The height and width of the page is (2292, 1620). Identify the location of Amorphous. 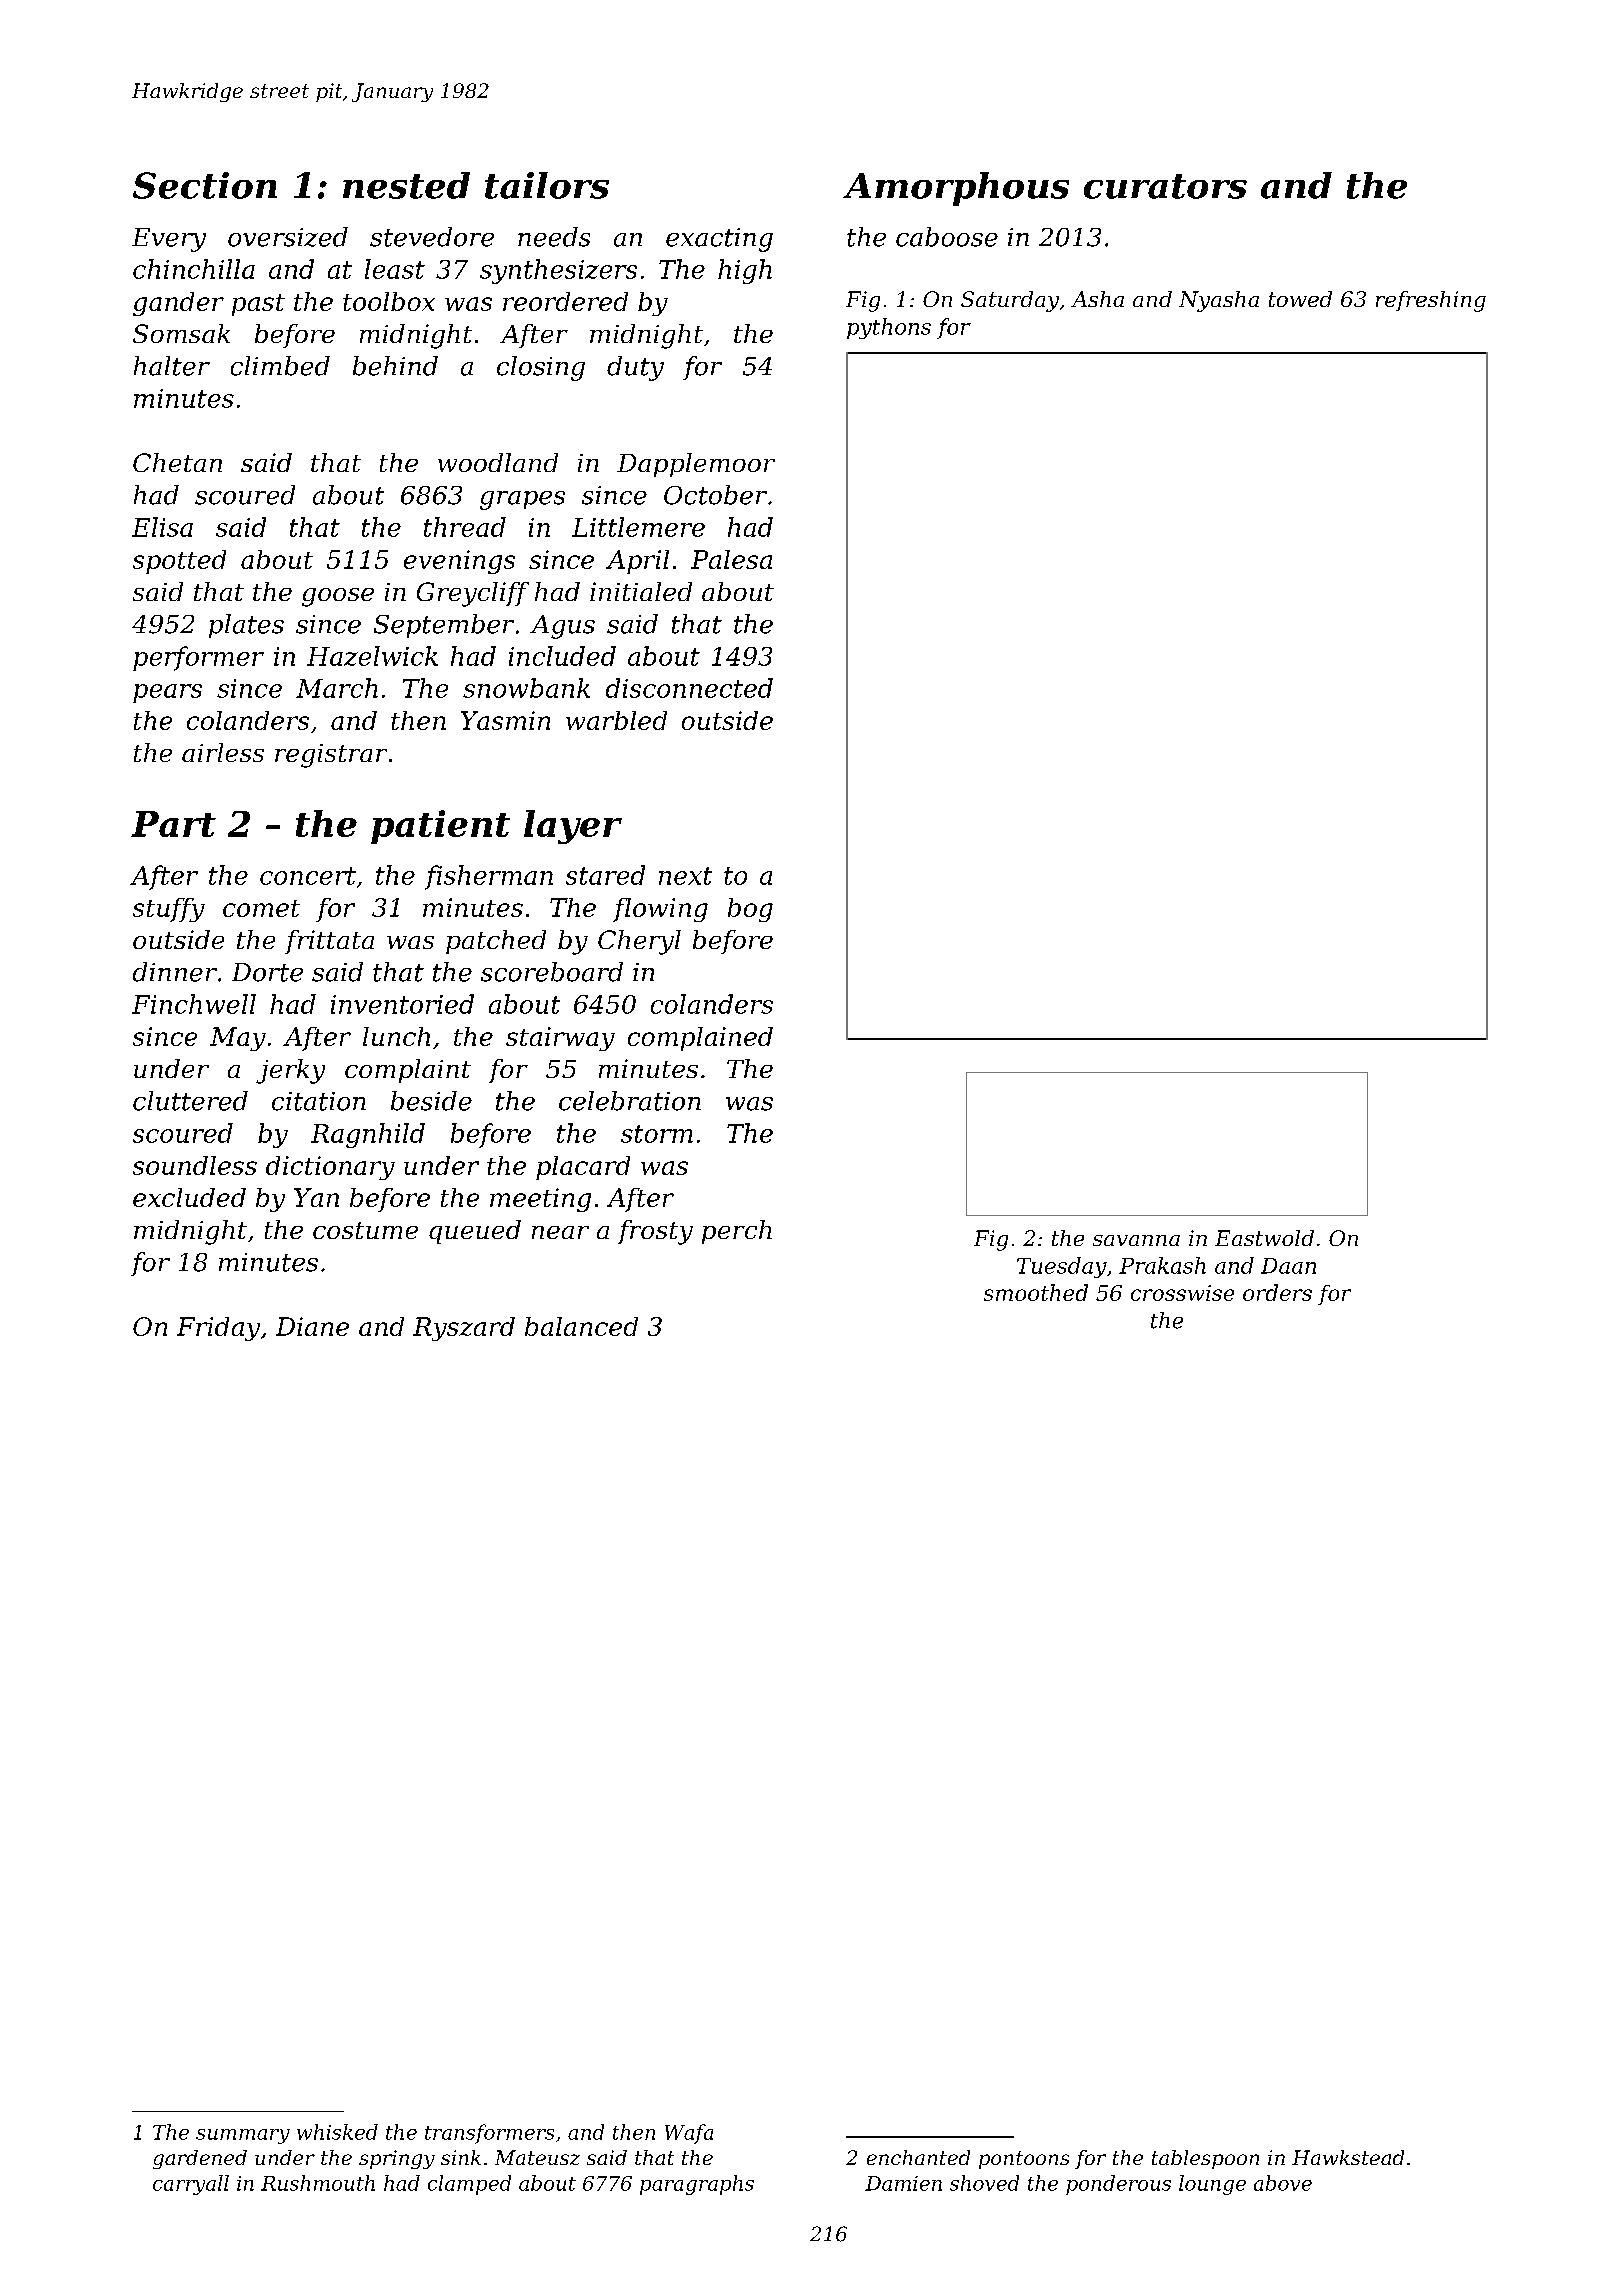
(956, 189).
